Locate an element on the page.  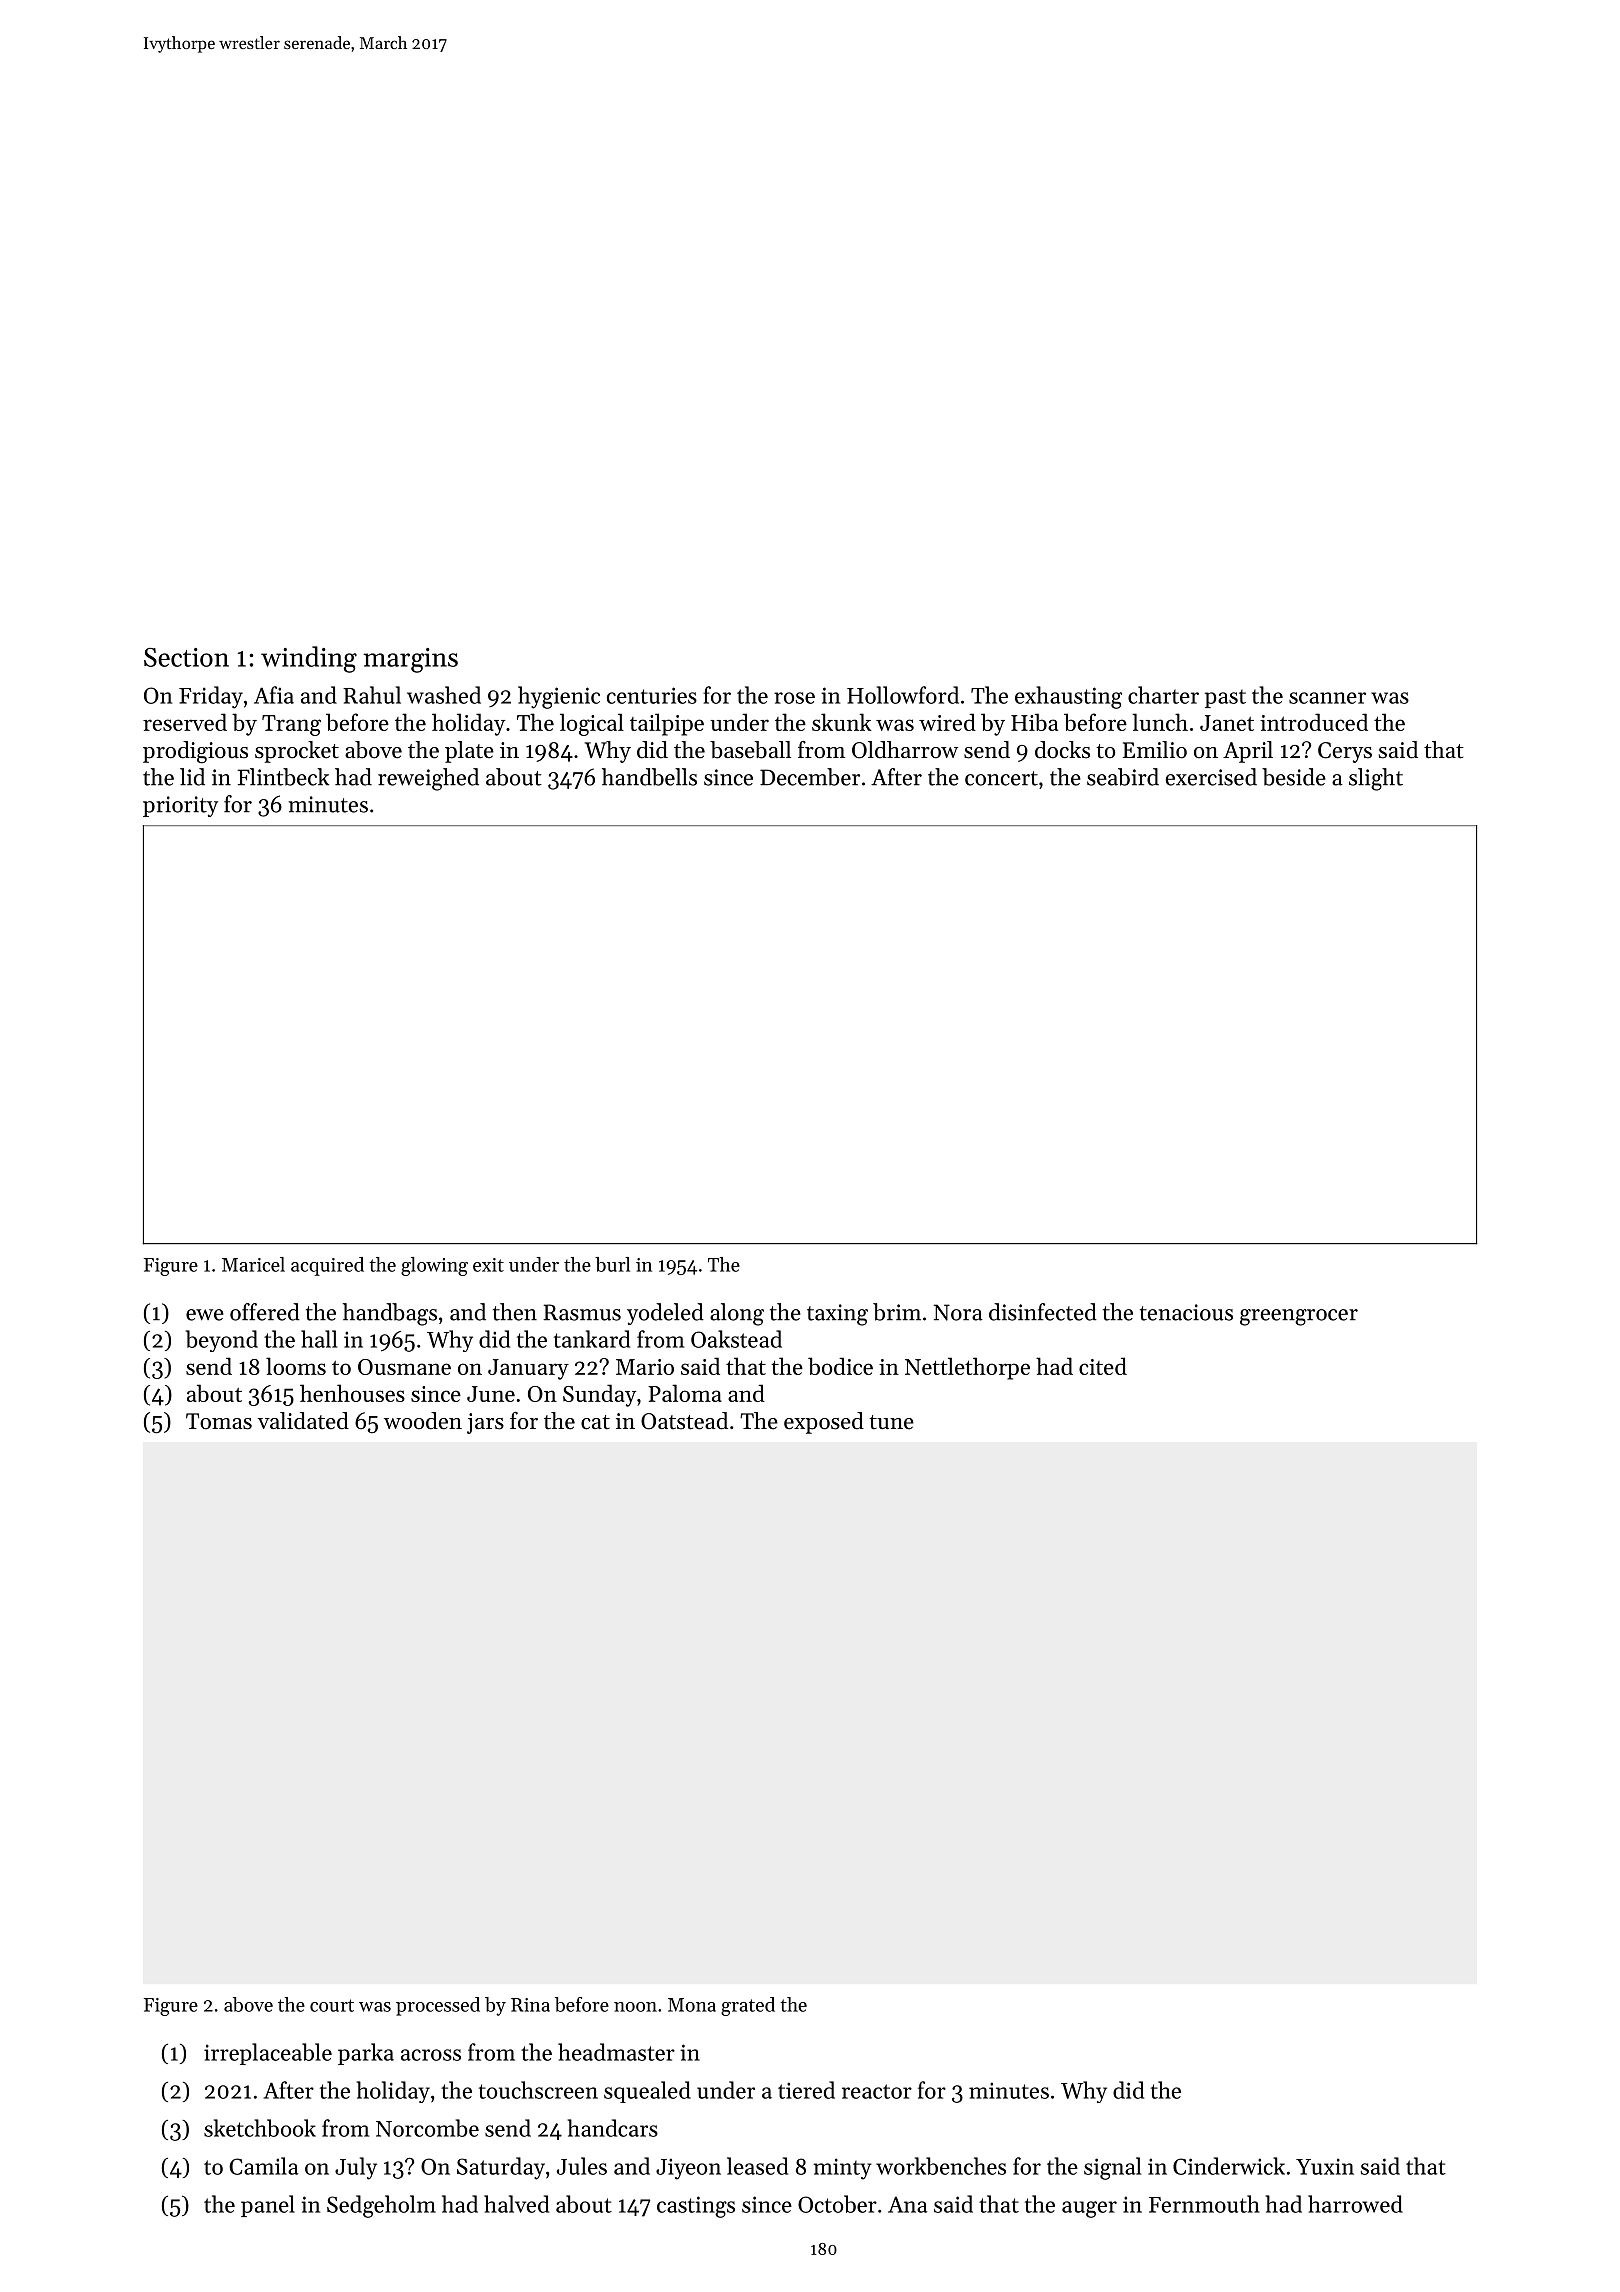
priority is located at coordinates (180, 806).
